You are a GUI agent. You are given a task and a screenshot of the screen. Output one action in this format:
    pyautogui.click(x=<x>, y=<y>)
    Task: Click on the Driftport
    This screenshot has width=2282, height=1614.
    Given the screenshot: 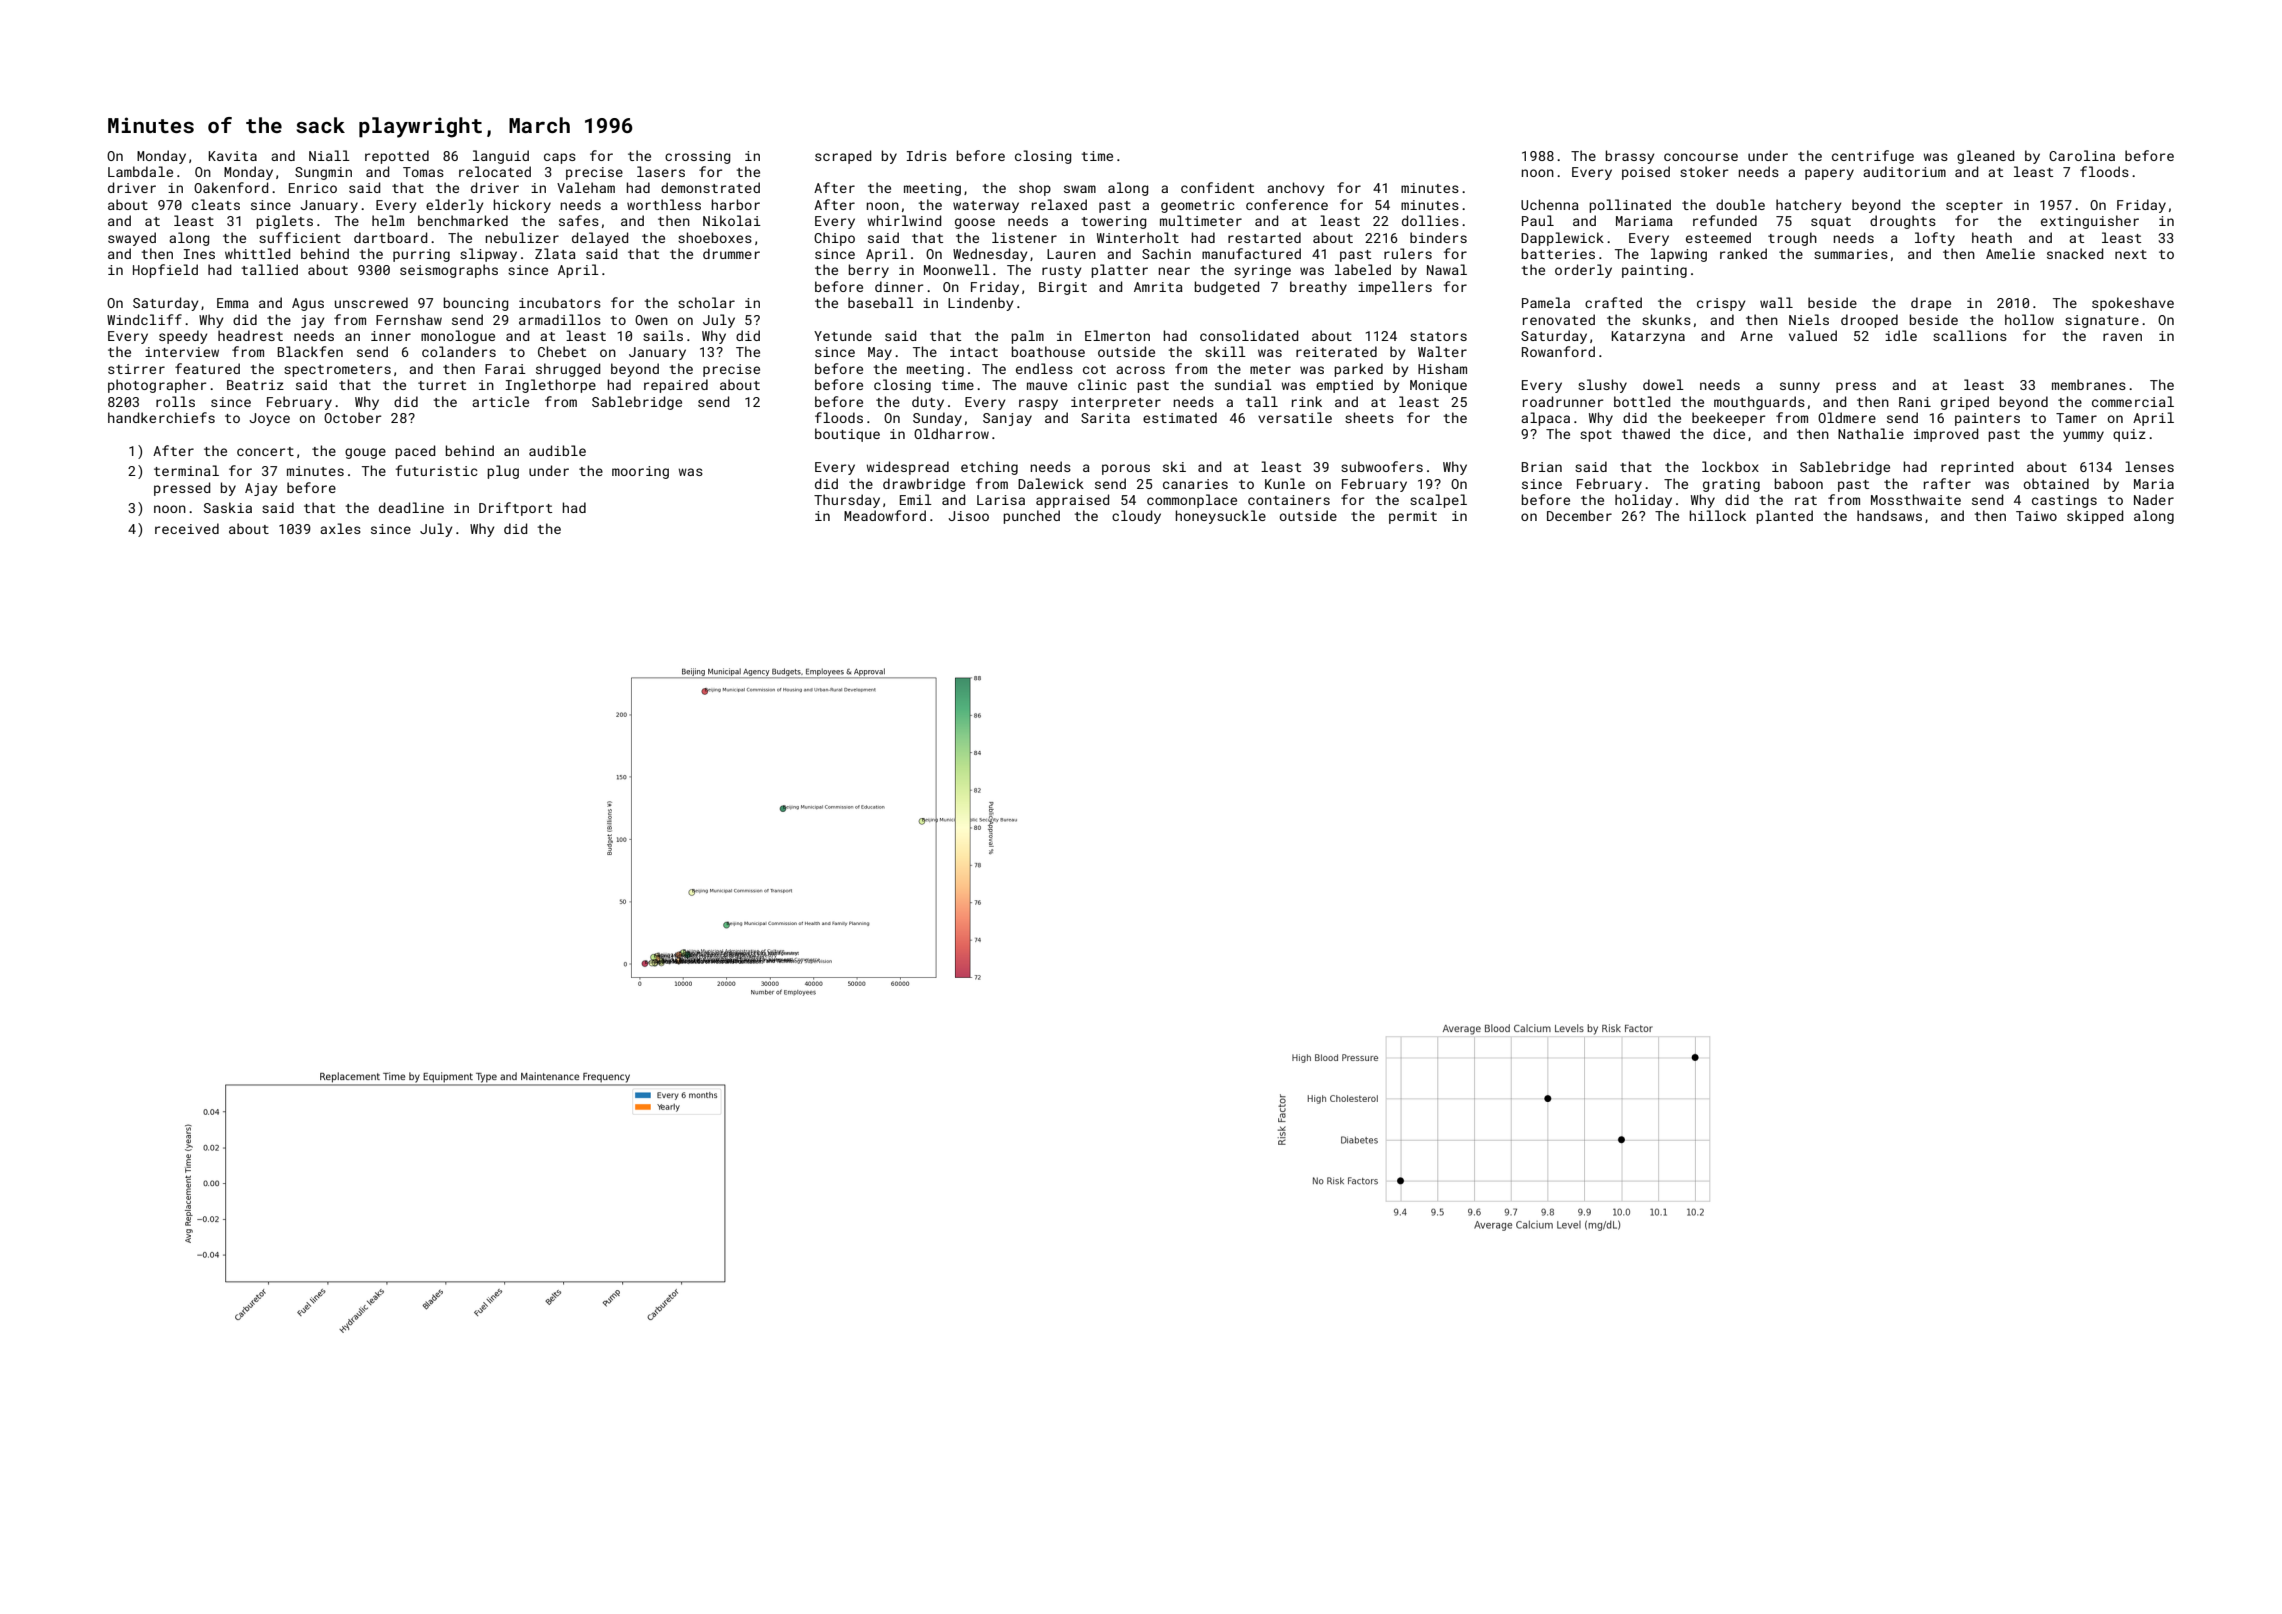 What is the action you would take?
    pyautogui.click(x=515, y=509)
